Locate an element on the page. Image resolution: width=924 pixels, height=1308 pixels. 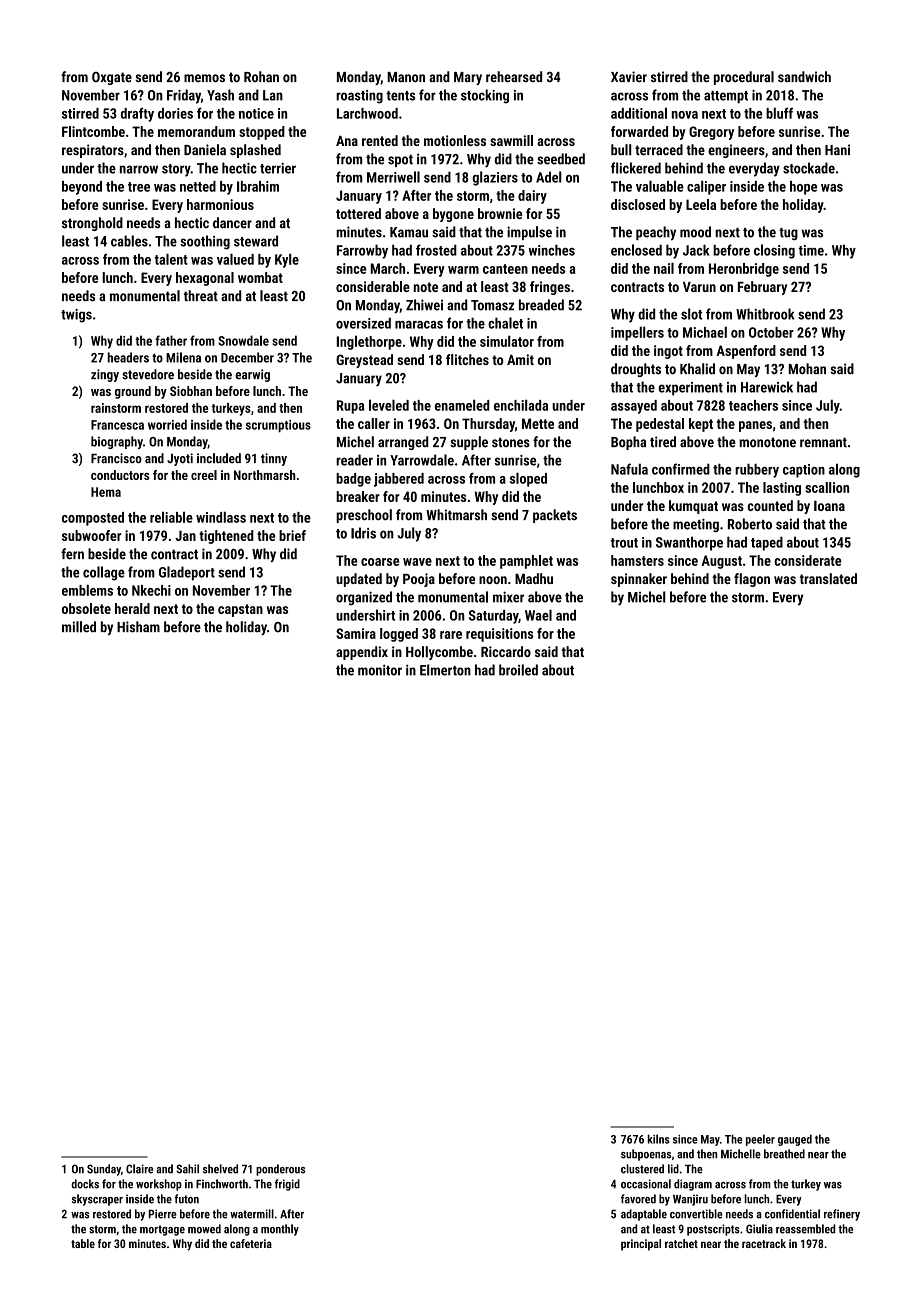
Oxgate is located at coordinates (112, 78).
